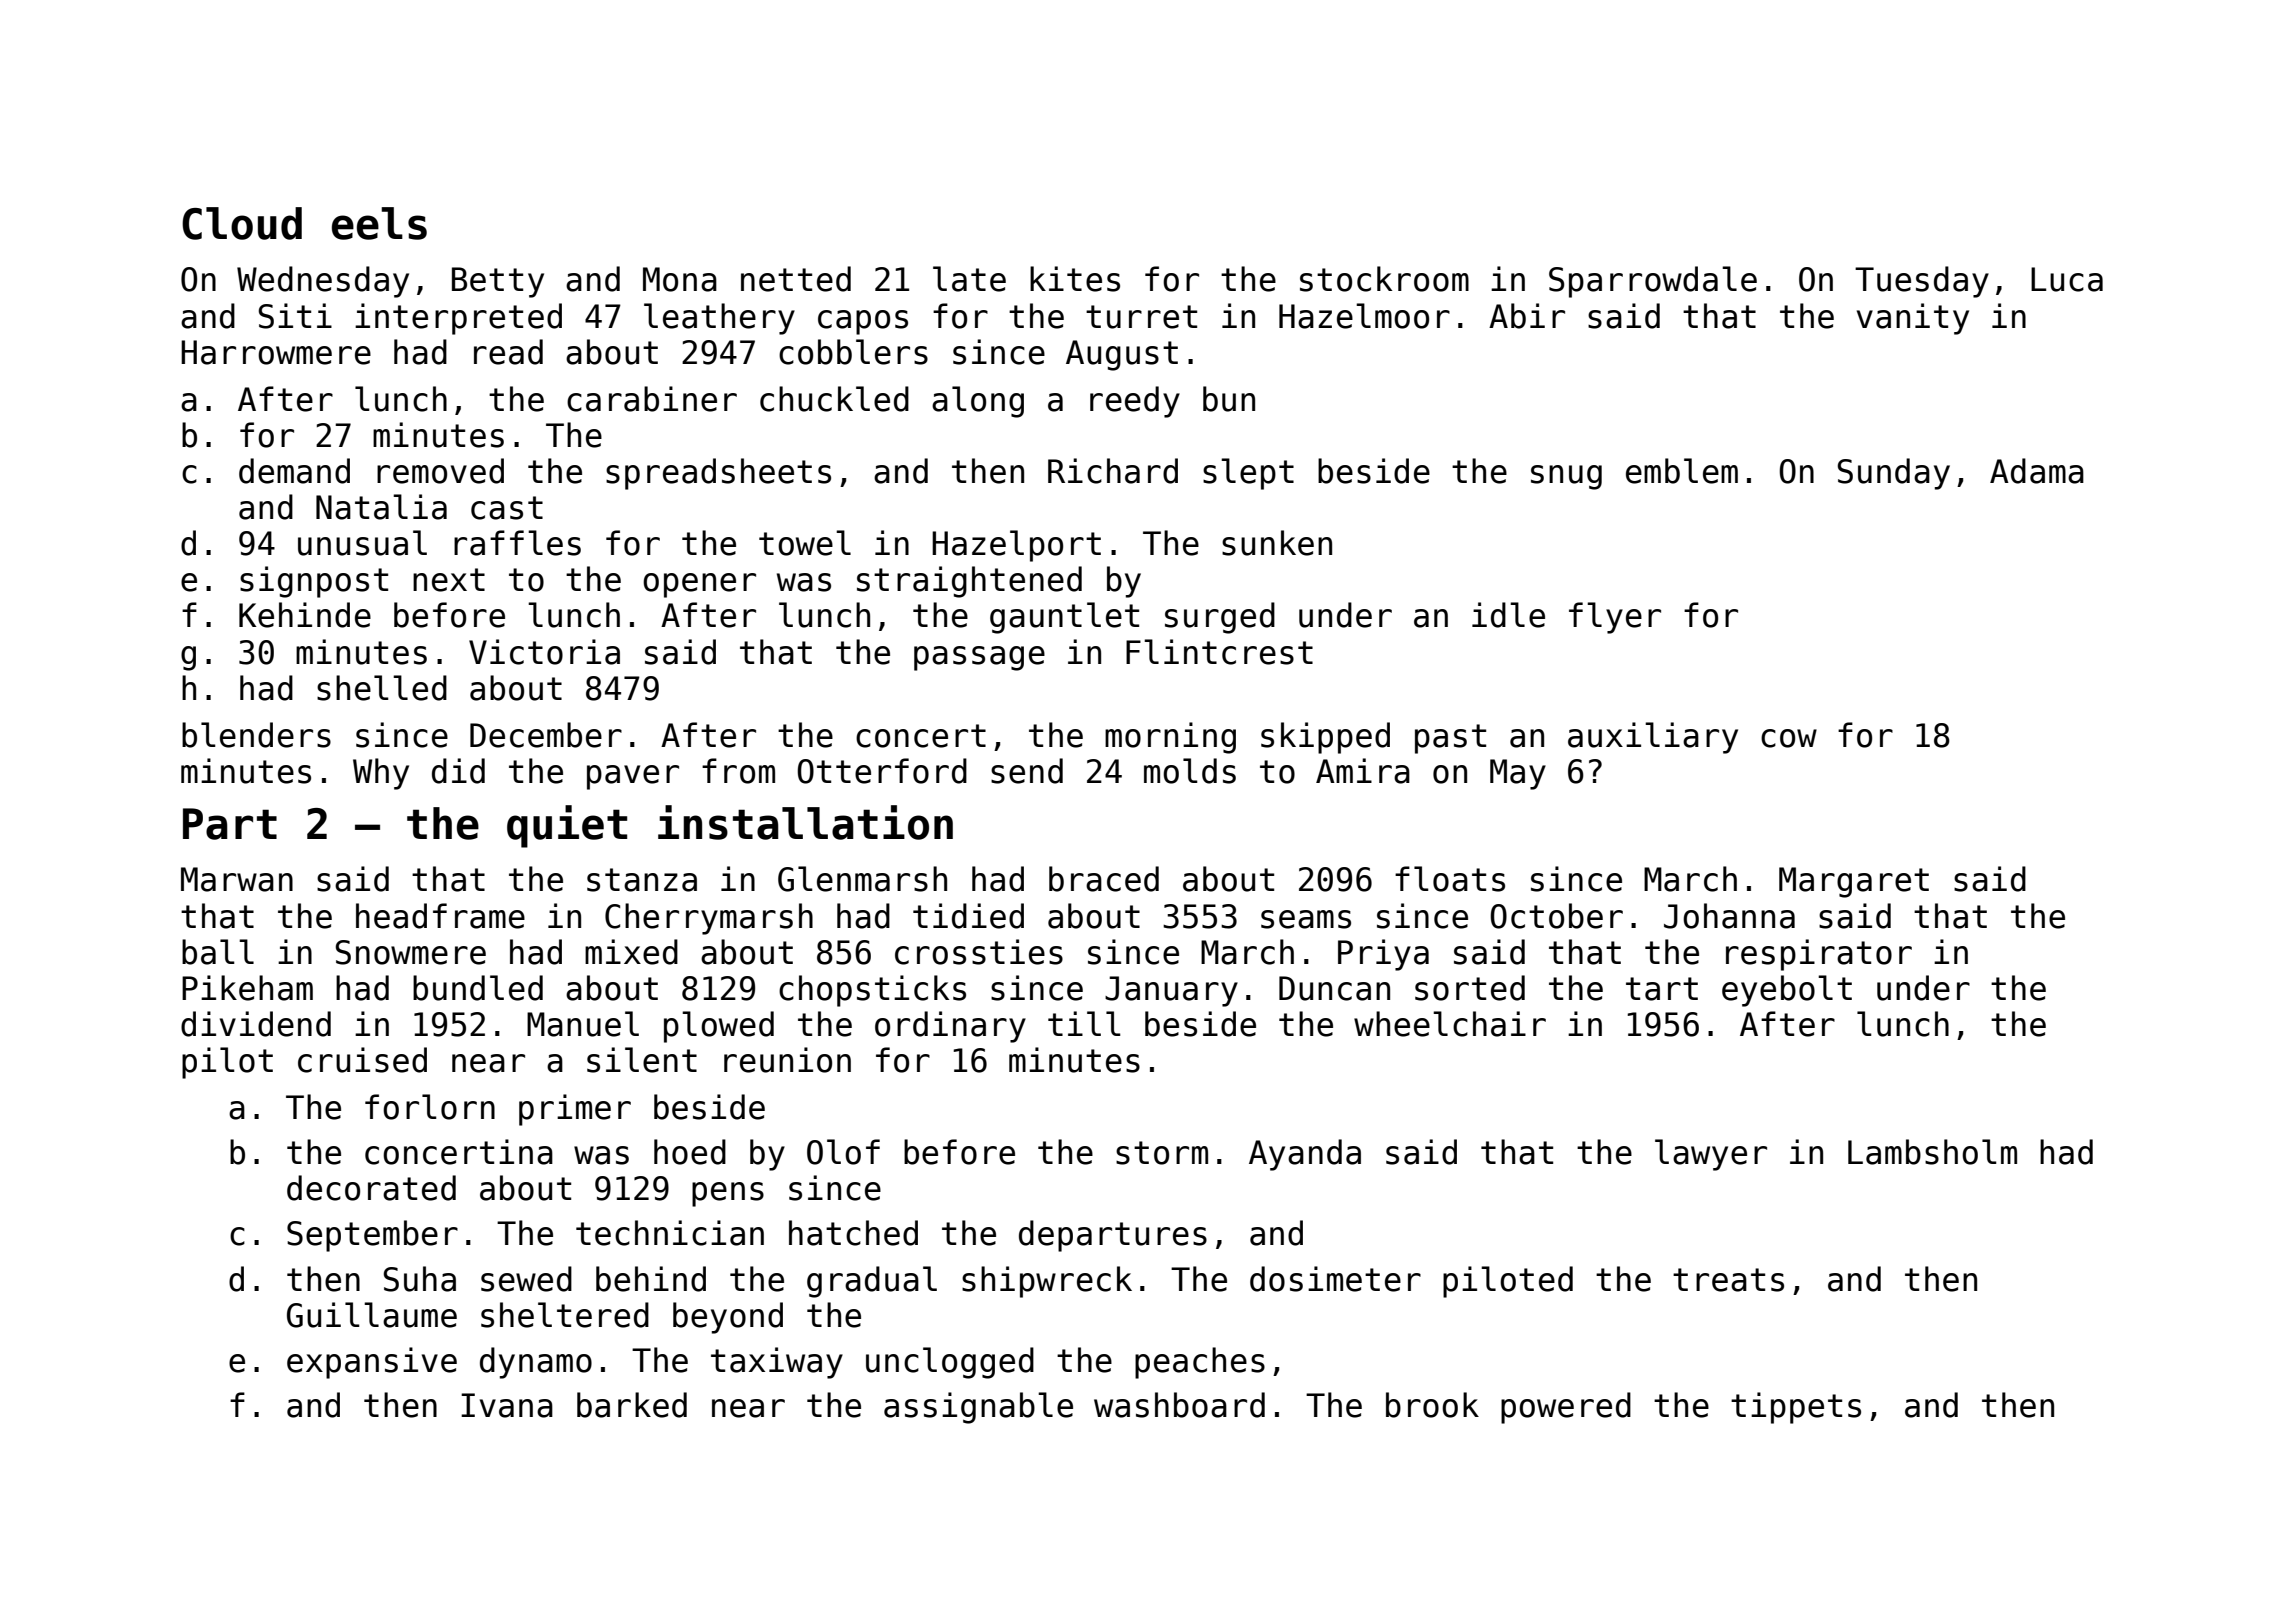 This image has width=2292, height=1620. Describe the element at coordinates (979, 658) in the image. I see `passage` at that location.
